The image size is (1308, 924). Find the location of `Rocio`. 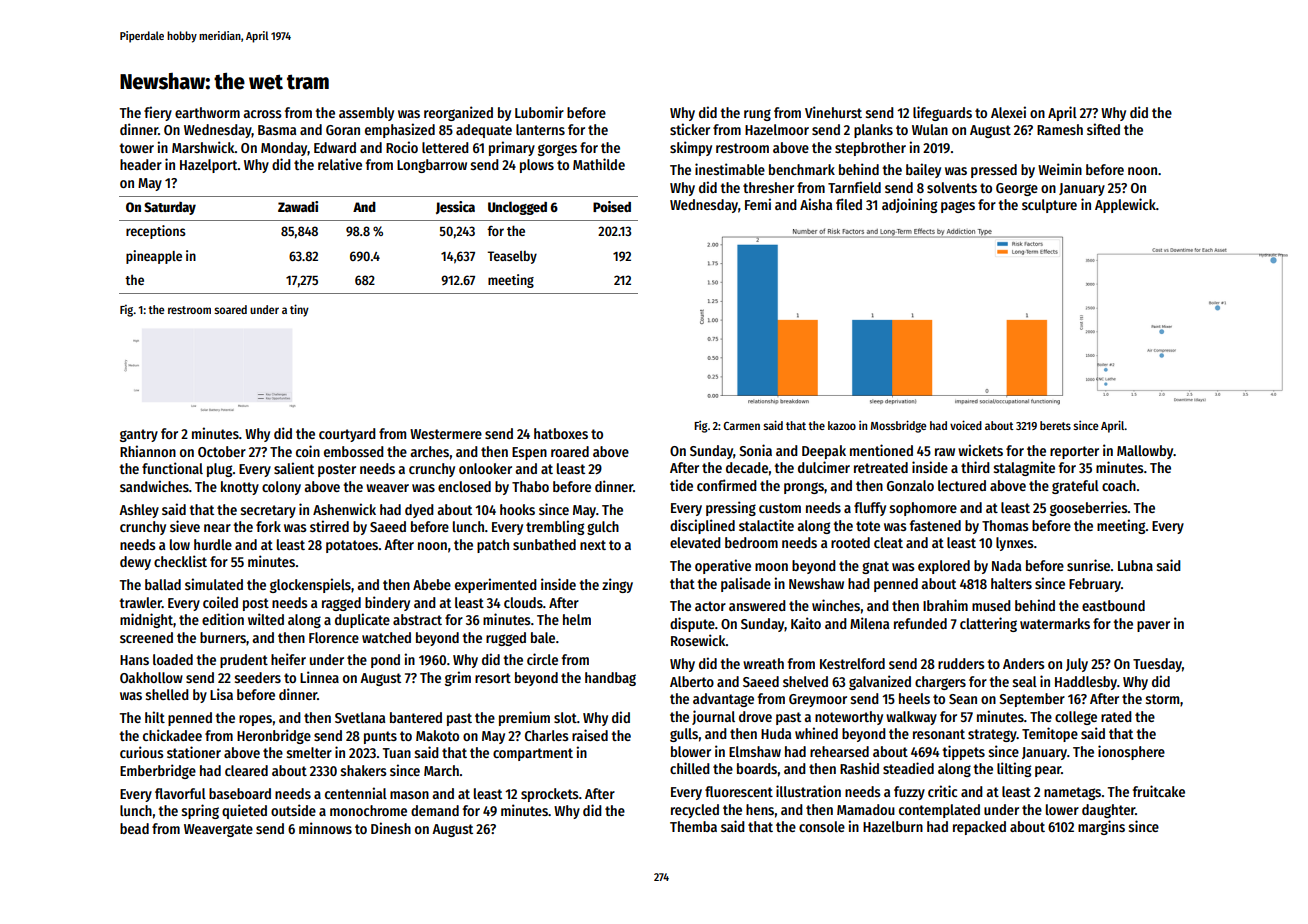

Rocio is located at coordinates (402, 147).
